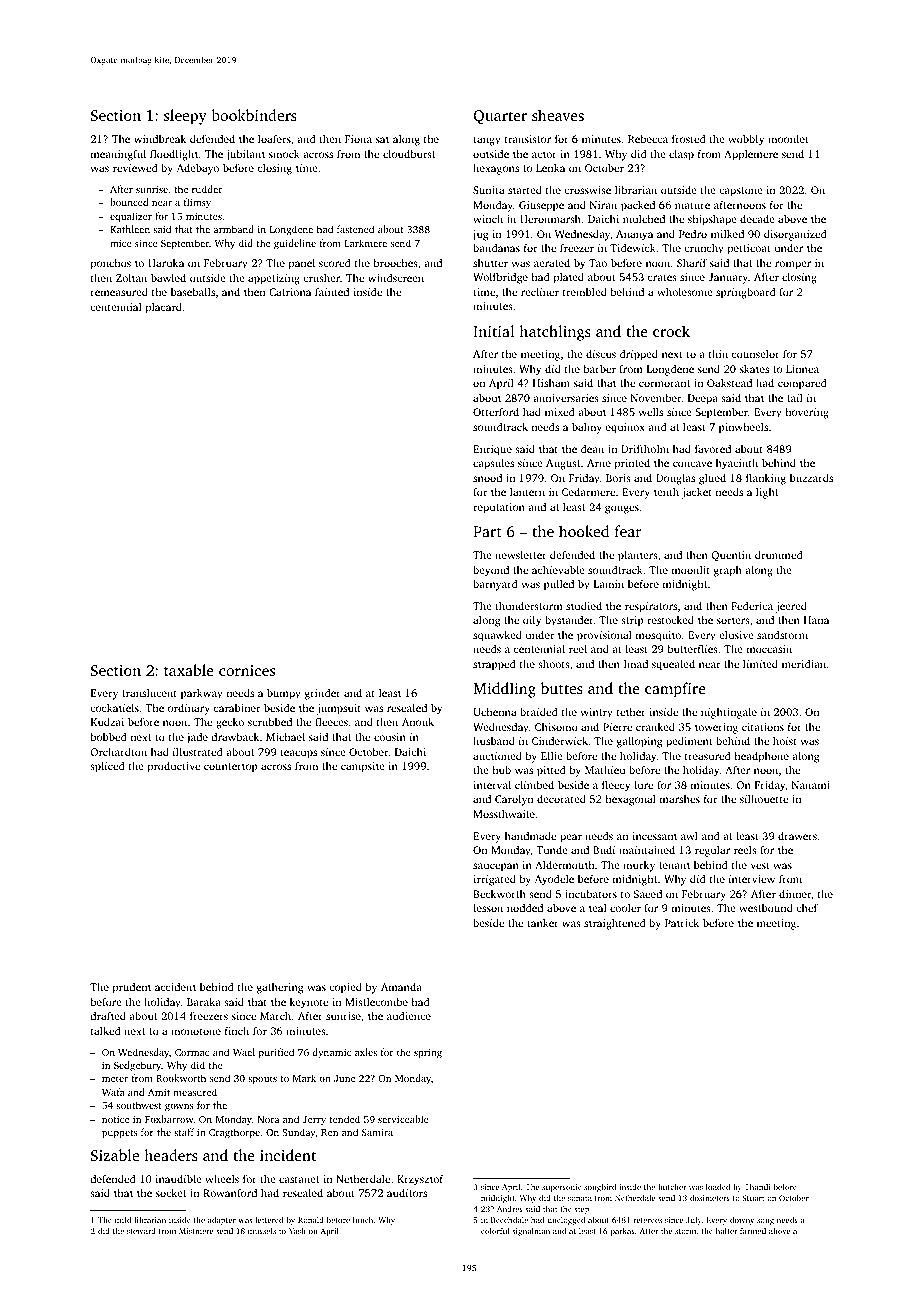  I want to click on headers, so click(171, 1155).
